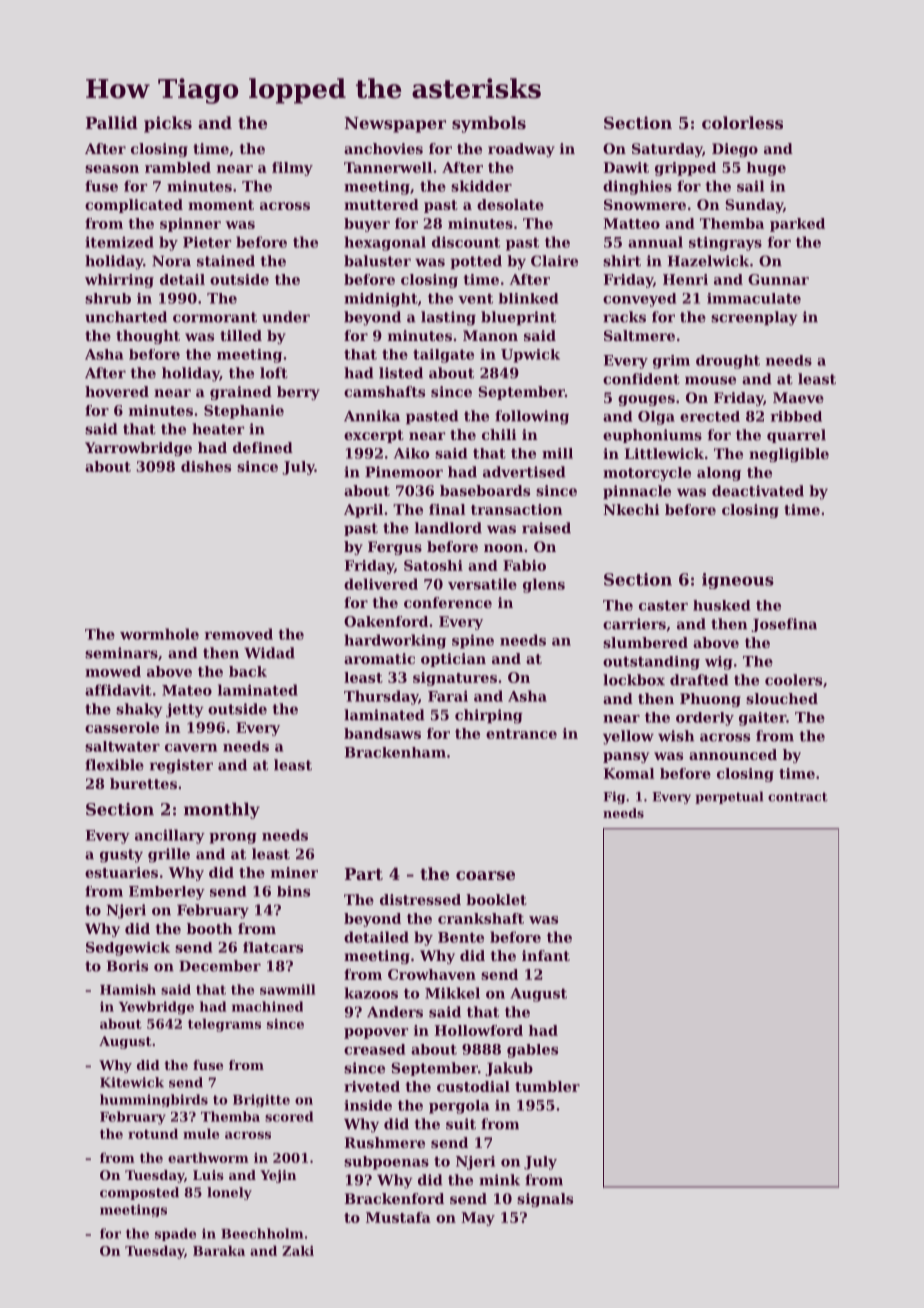 This page has width=924, height=1308. What do you see at coordinates (742, 122) in the page?
I see `colorless` at bounding box center [742, 122].
